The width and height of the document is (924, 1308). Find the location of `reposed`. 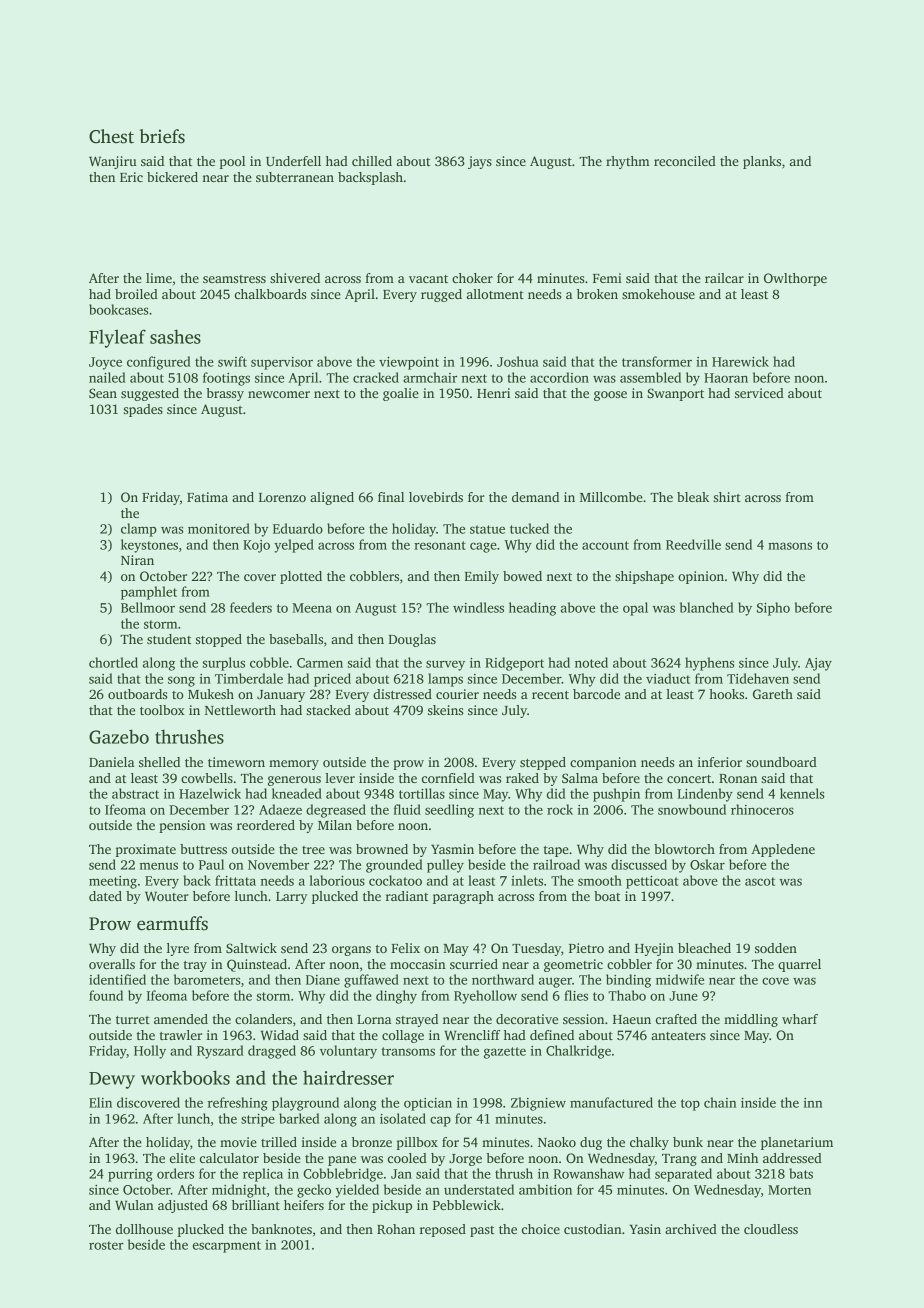

reposed is located at coordinates (443, 1230).
